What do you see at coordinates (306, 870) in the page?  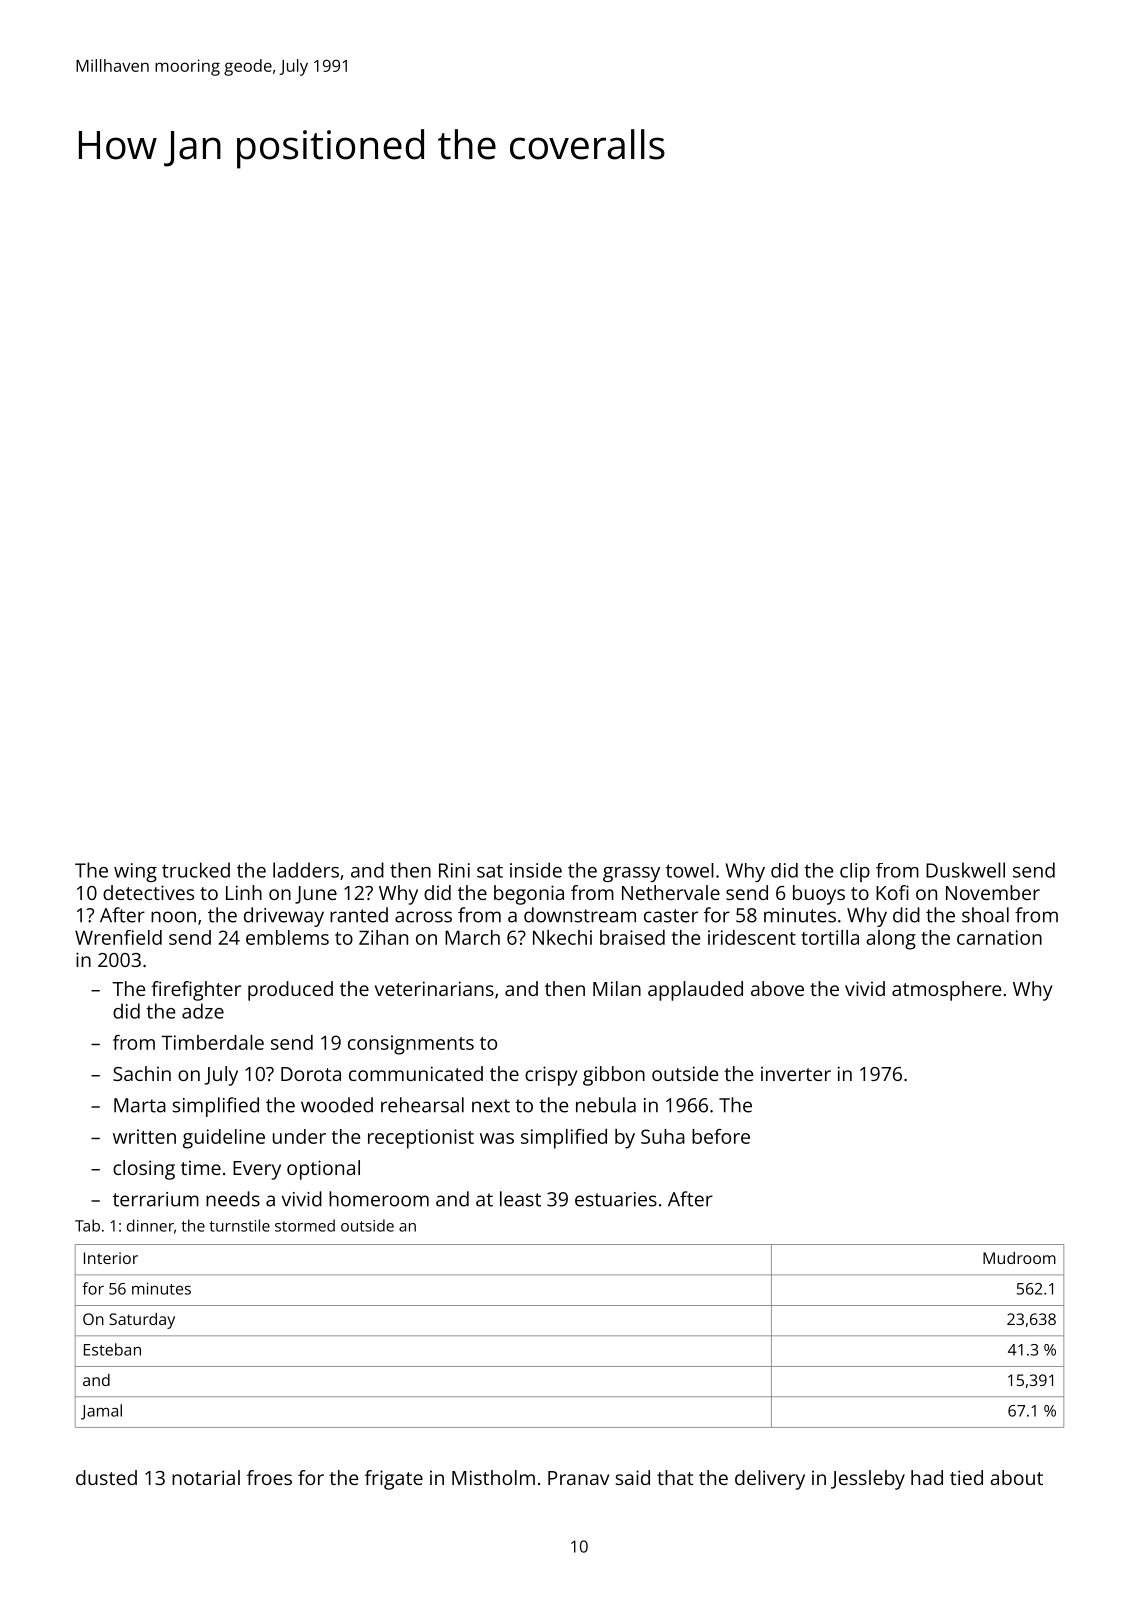 I see `ladders` at bounding box center [306, 870].
